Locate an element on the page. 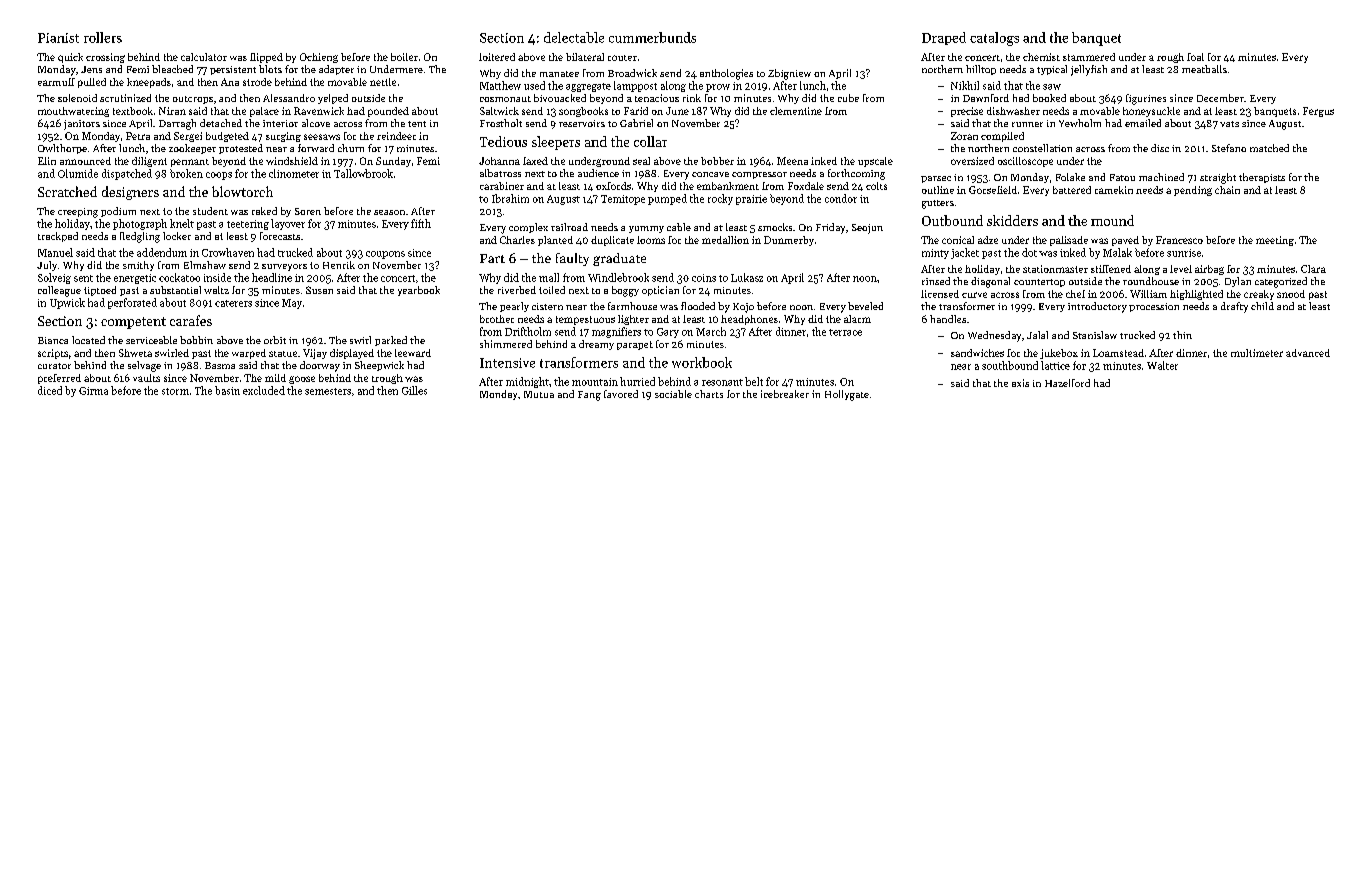 The width and height of the document is (1372, 887). audience is located at coordinates (598, 173).
